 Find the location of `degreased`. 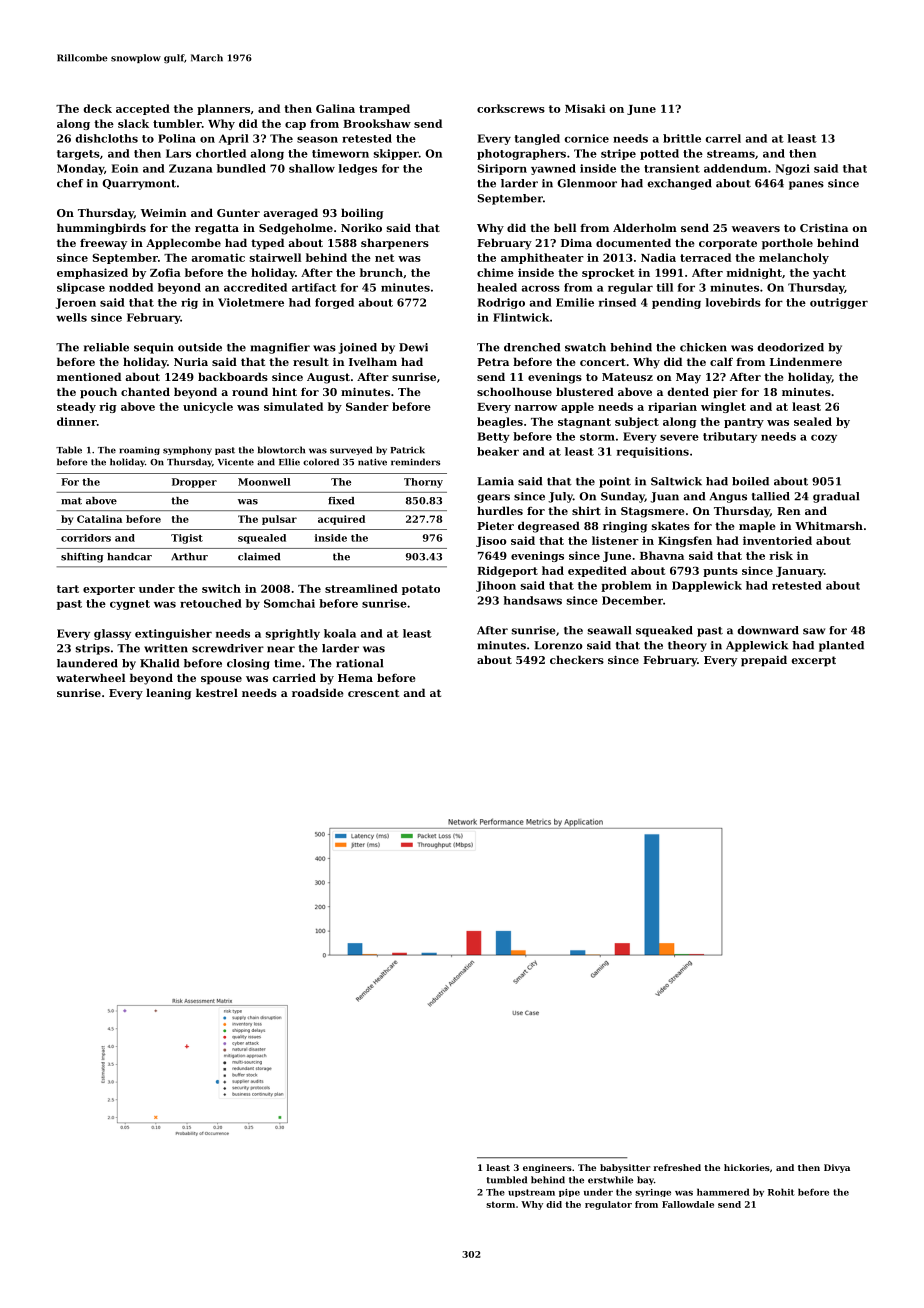

degreased is located at coordinates (549, 527).
